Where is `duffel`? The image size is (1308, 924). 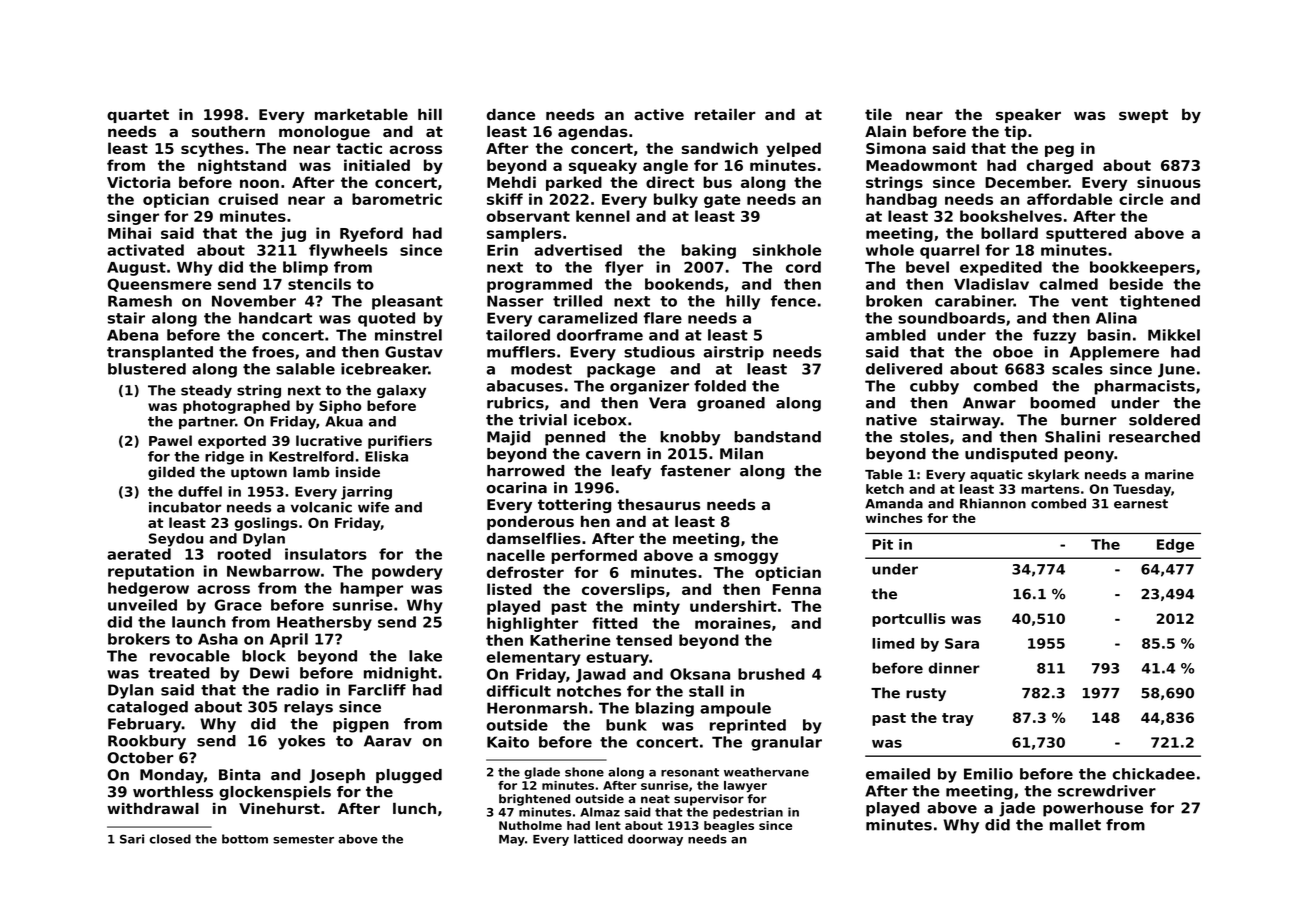 duffel is located at coordinates (200, 491).
